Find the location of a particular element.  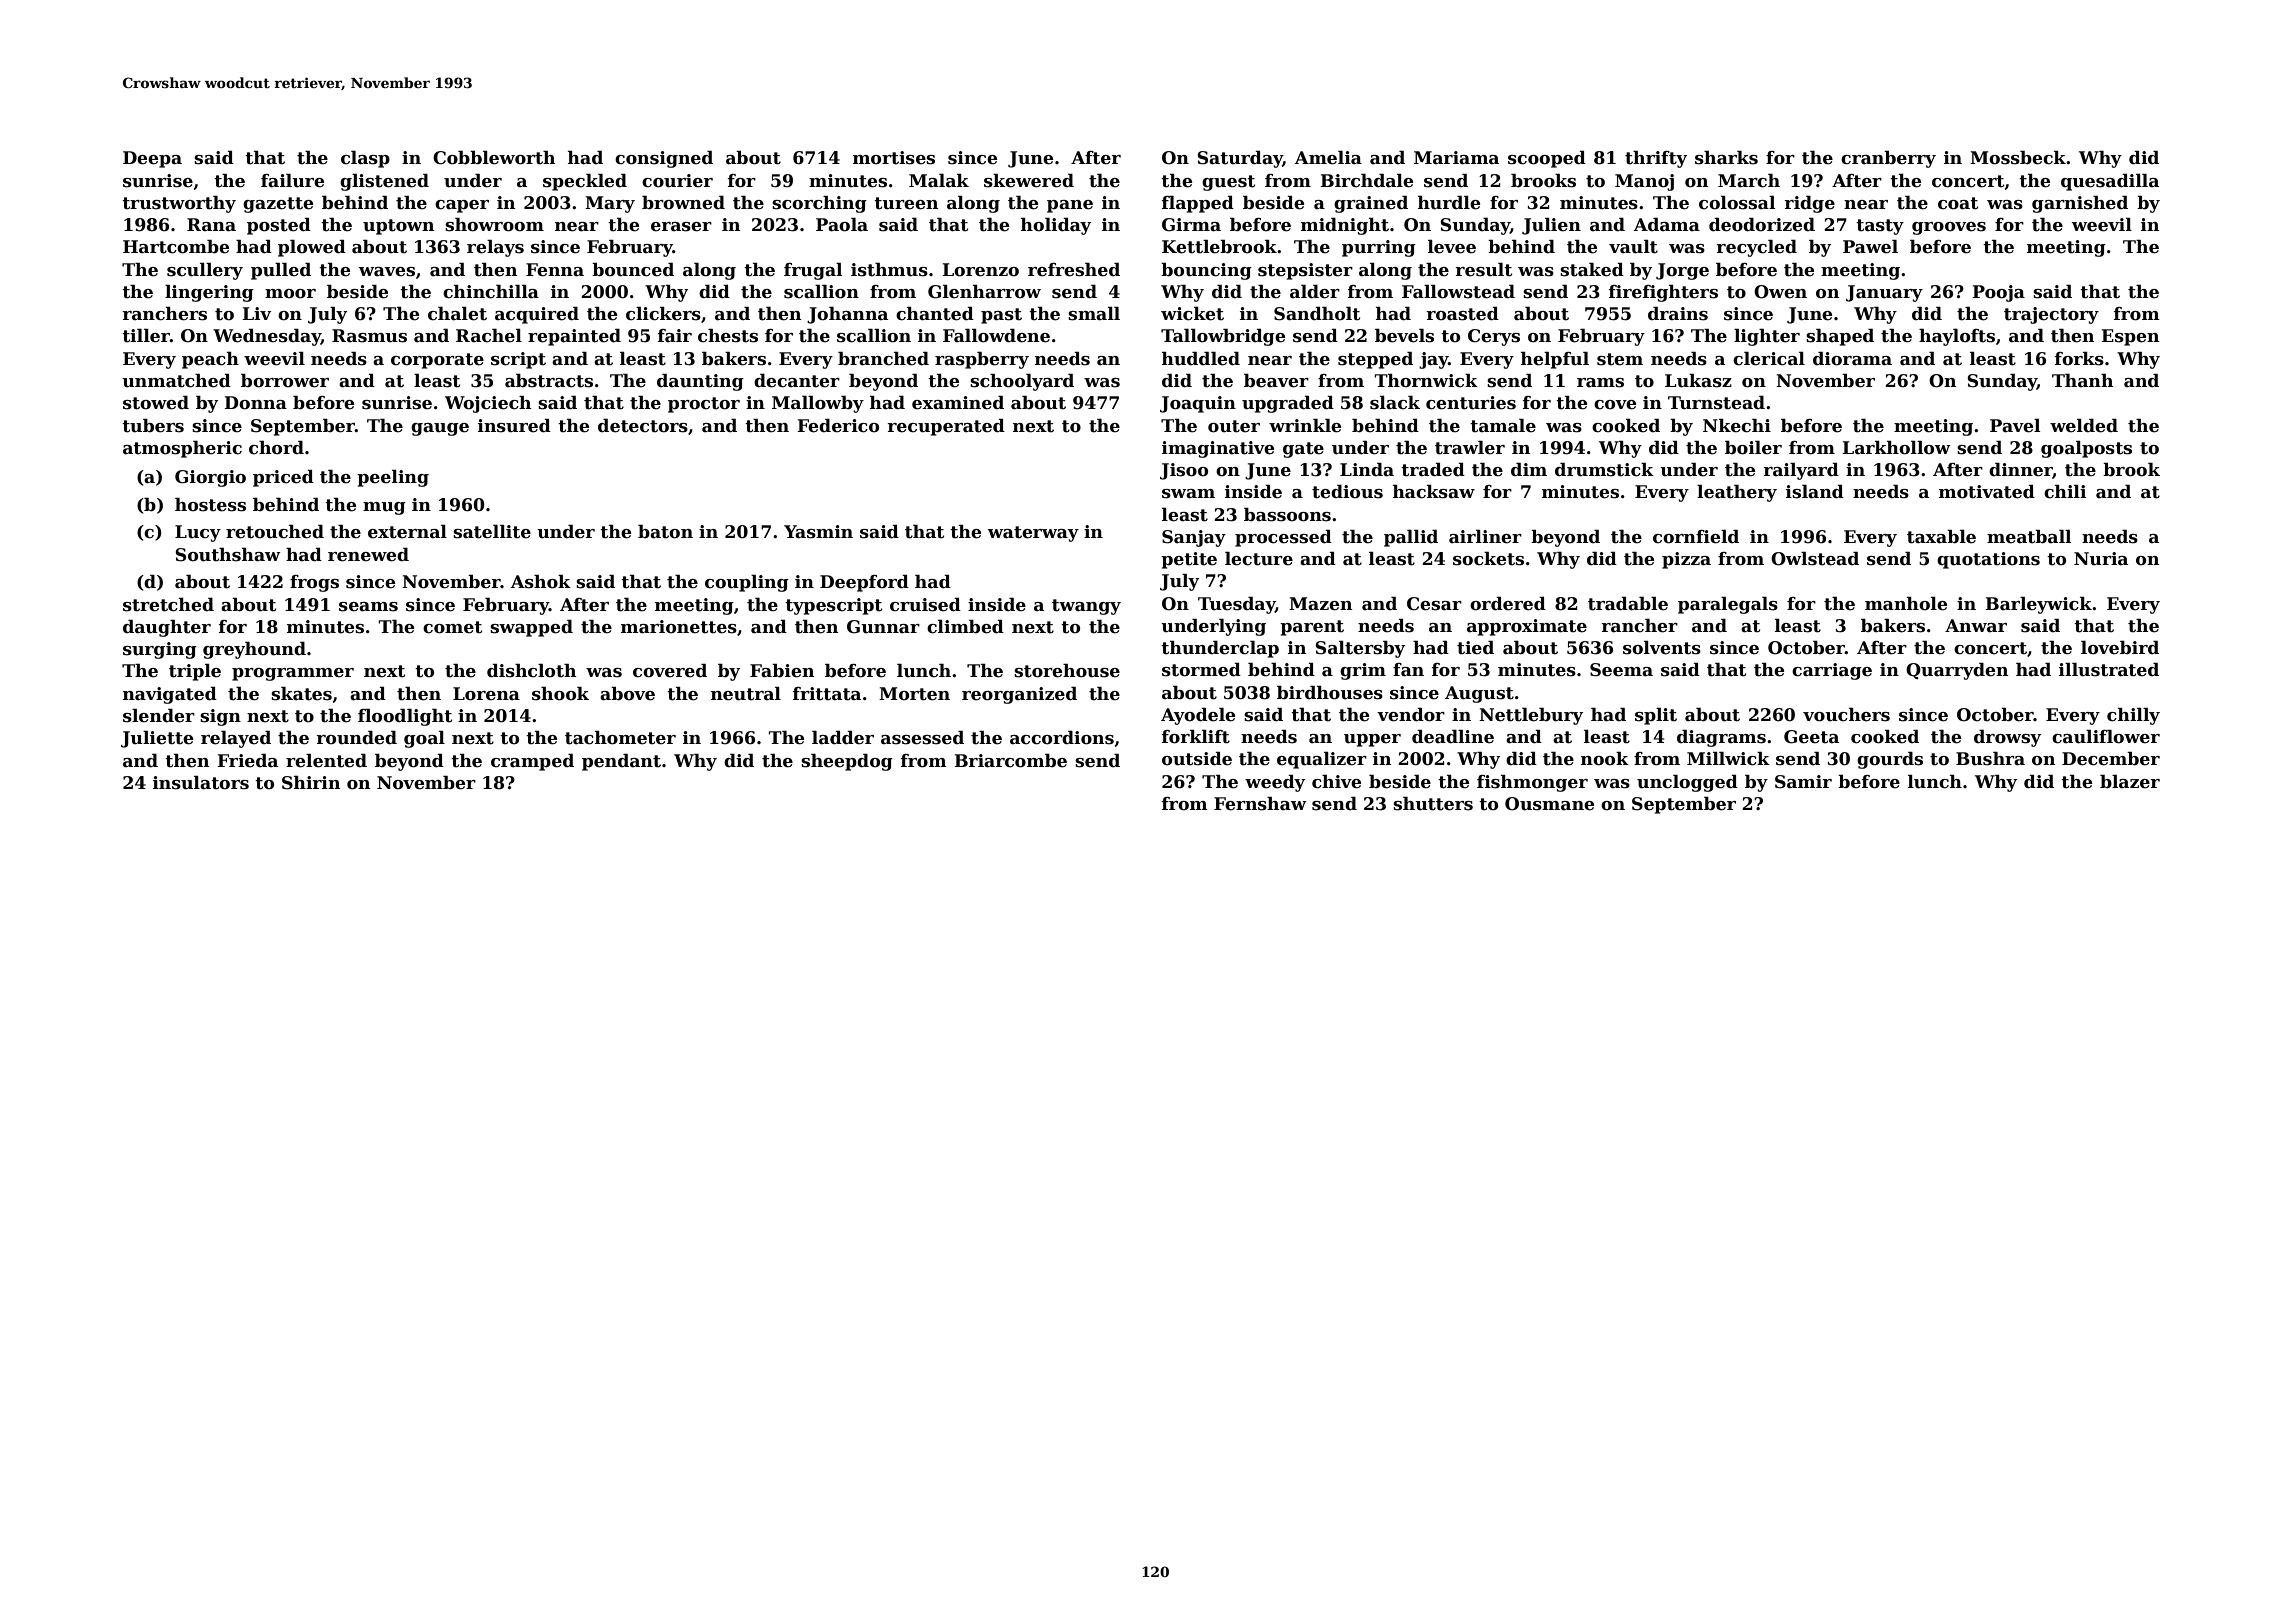

daunting is located at coordinates (700, 382).
